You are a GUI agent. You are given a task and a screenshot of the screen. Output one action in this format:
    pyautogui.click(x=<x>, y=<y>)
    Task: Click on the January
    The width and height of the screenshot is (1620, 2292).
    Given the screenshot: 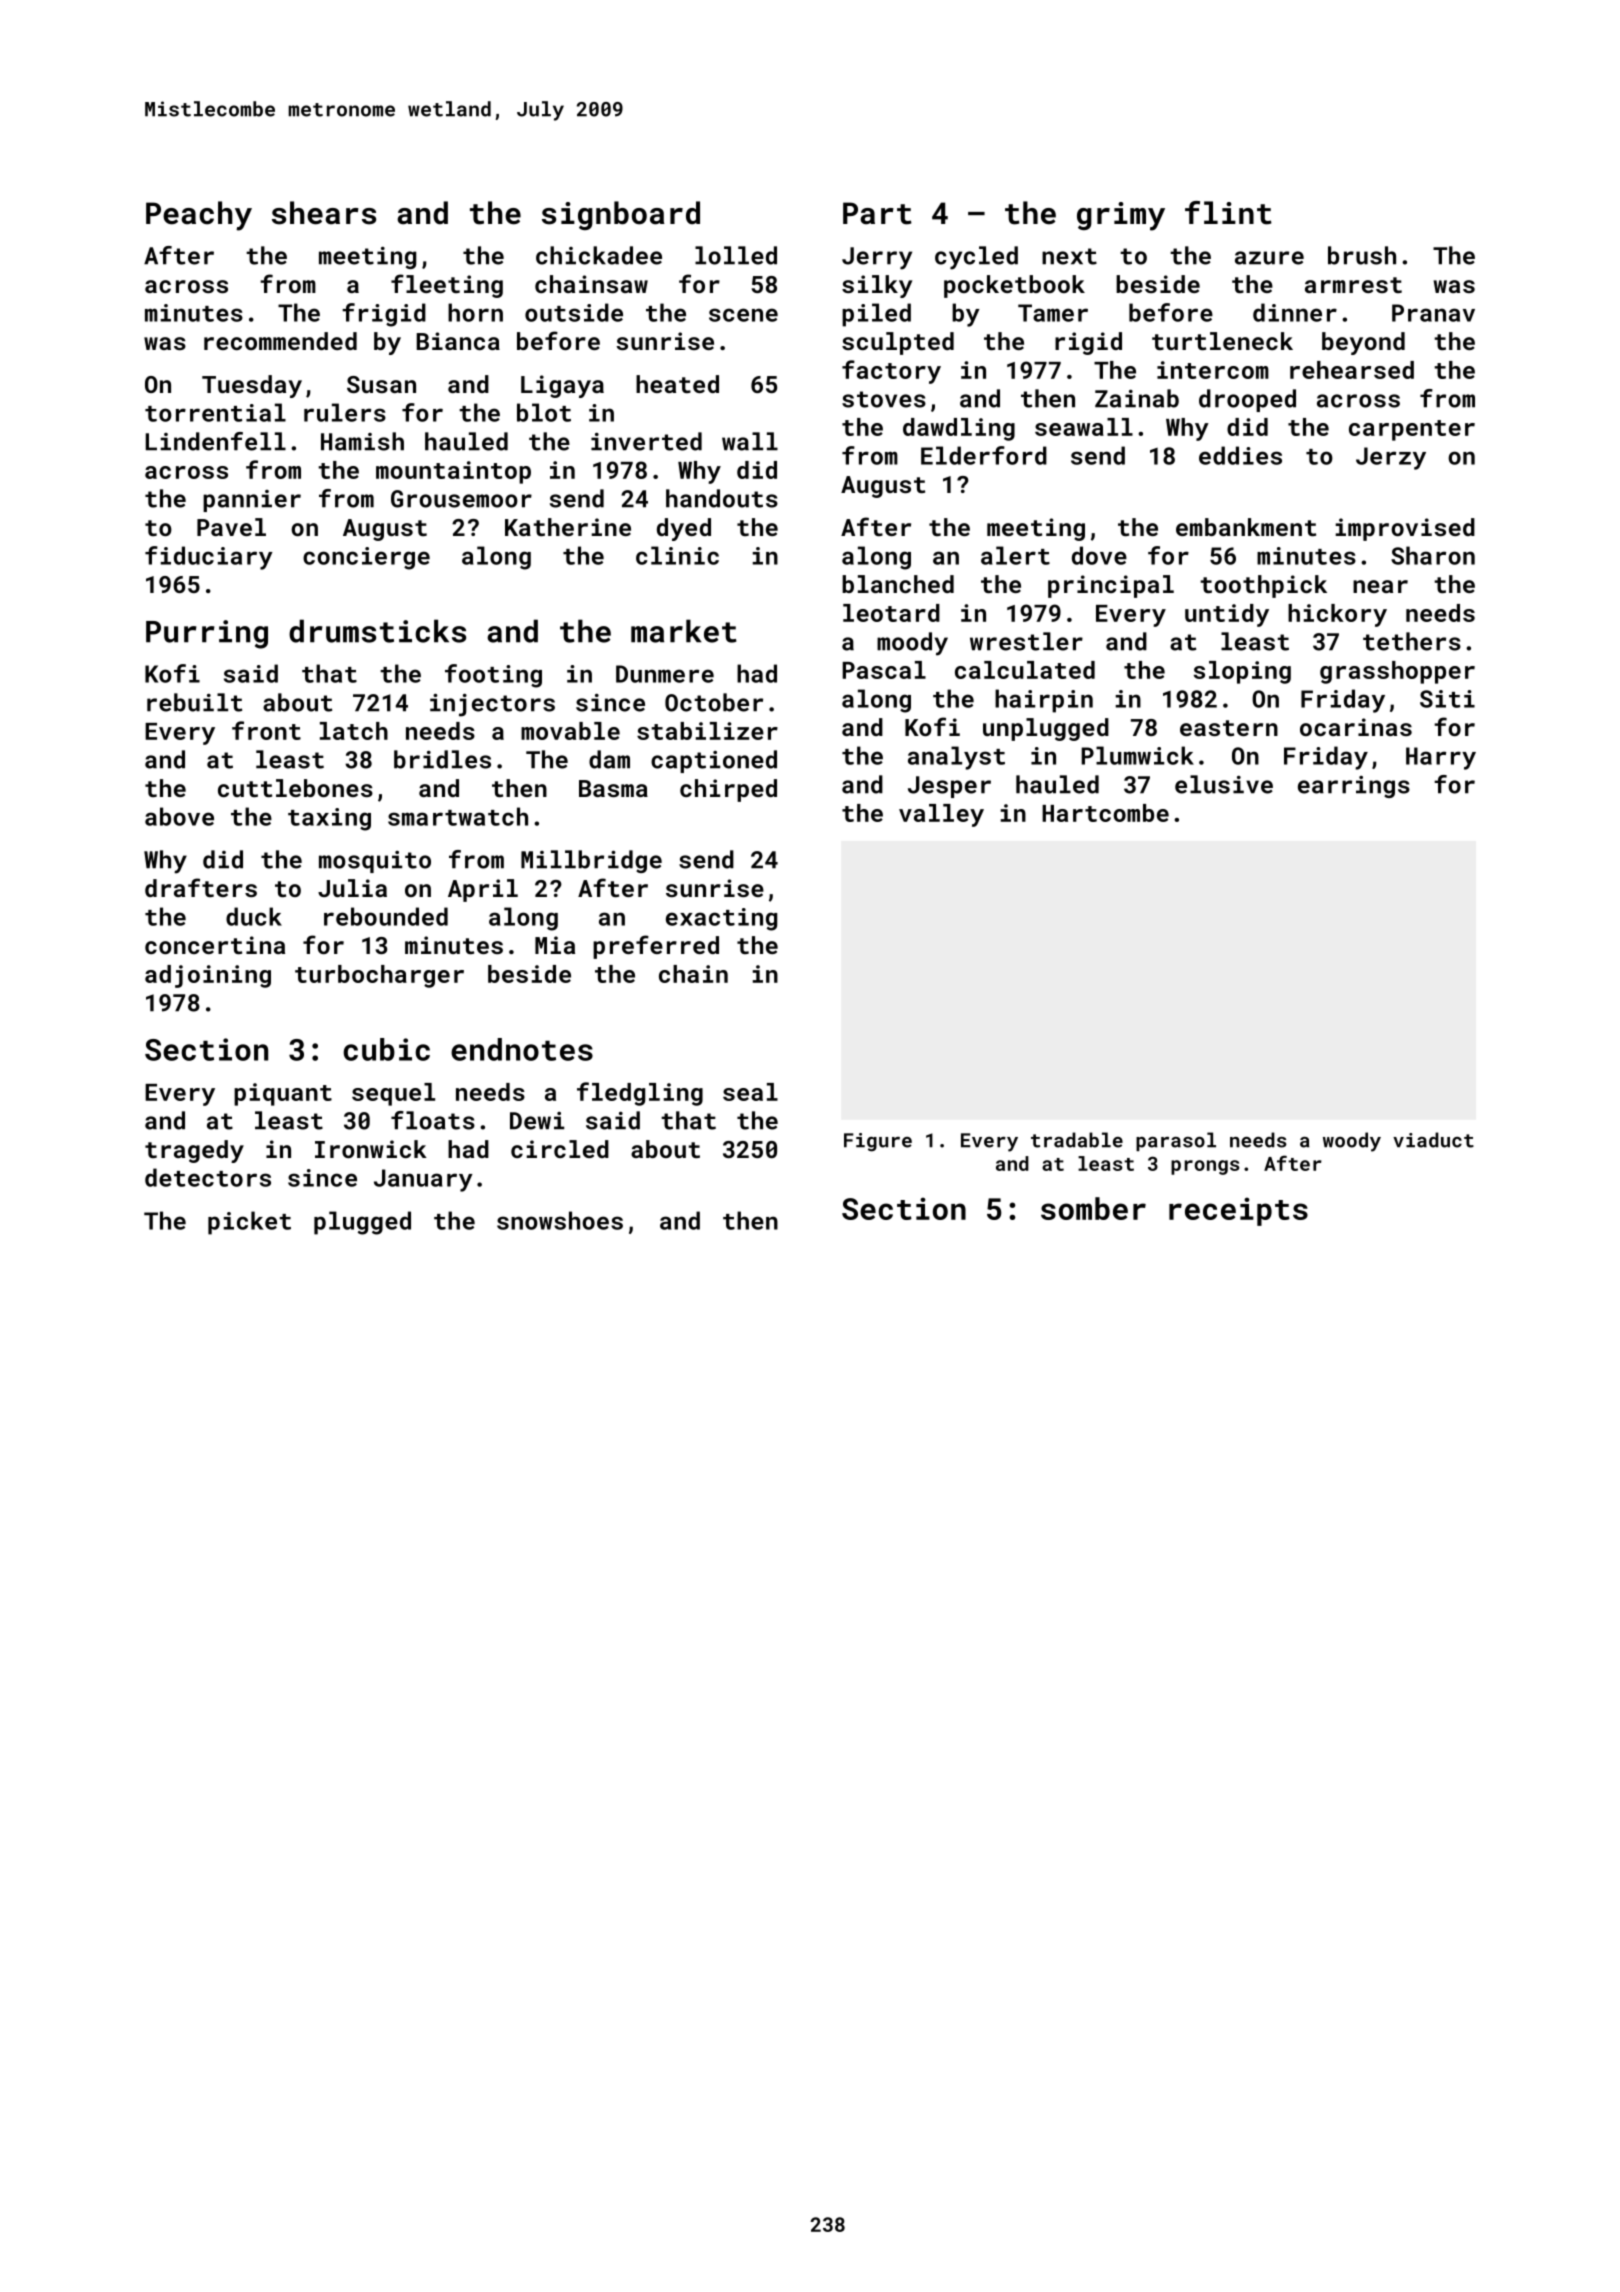 What is the action you would take?
    pyautogui.click(x=423, y=1180)
